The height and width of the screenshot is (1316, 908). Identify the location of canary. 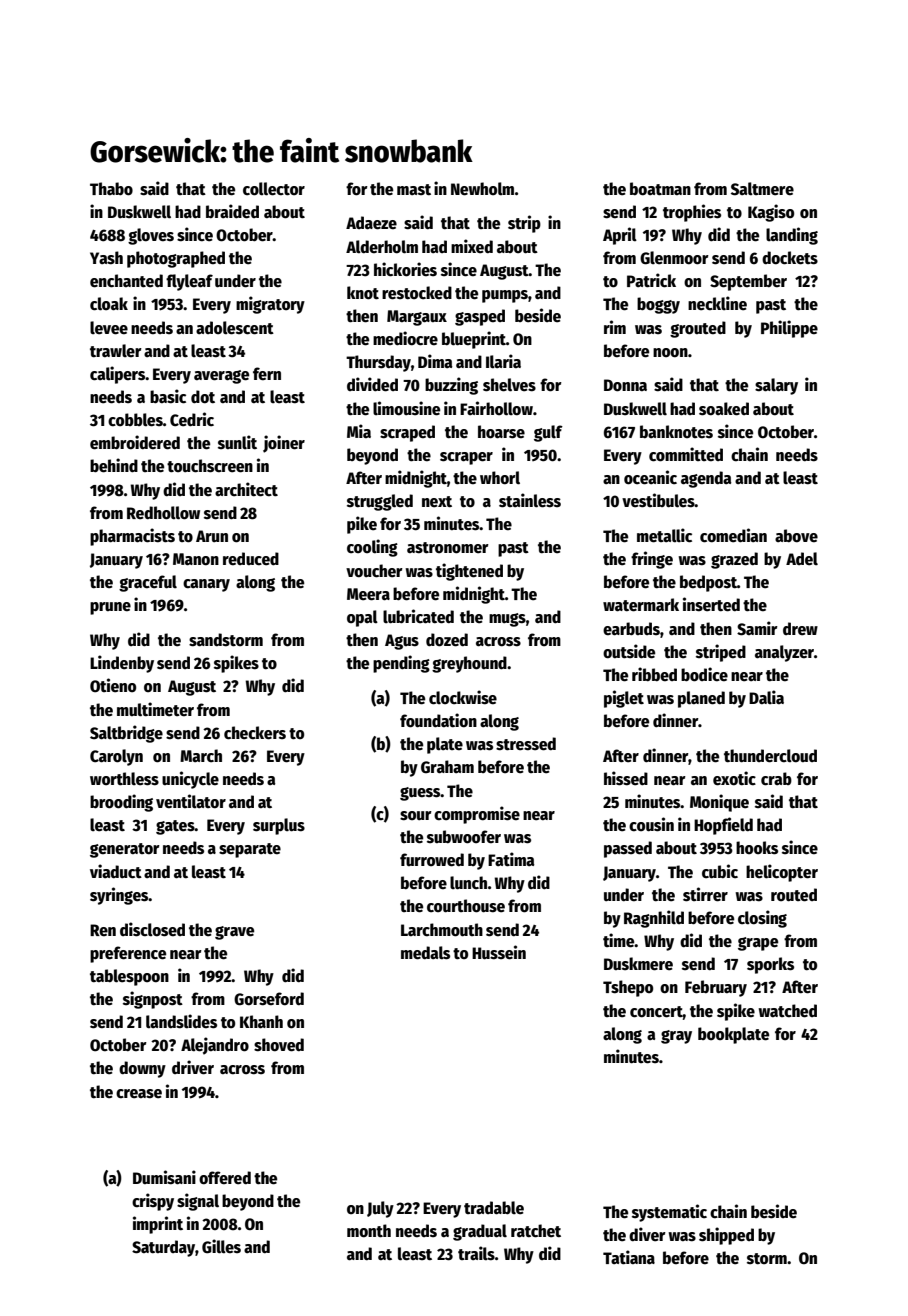
(206, 585).
